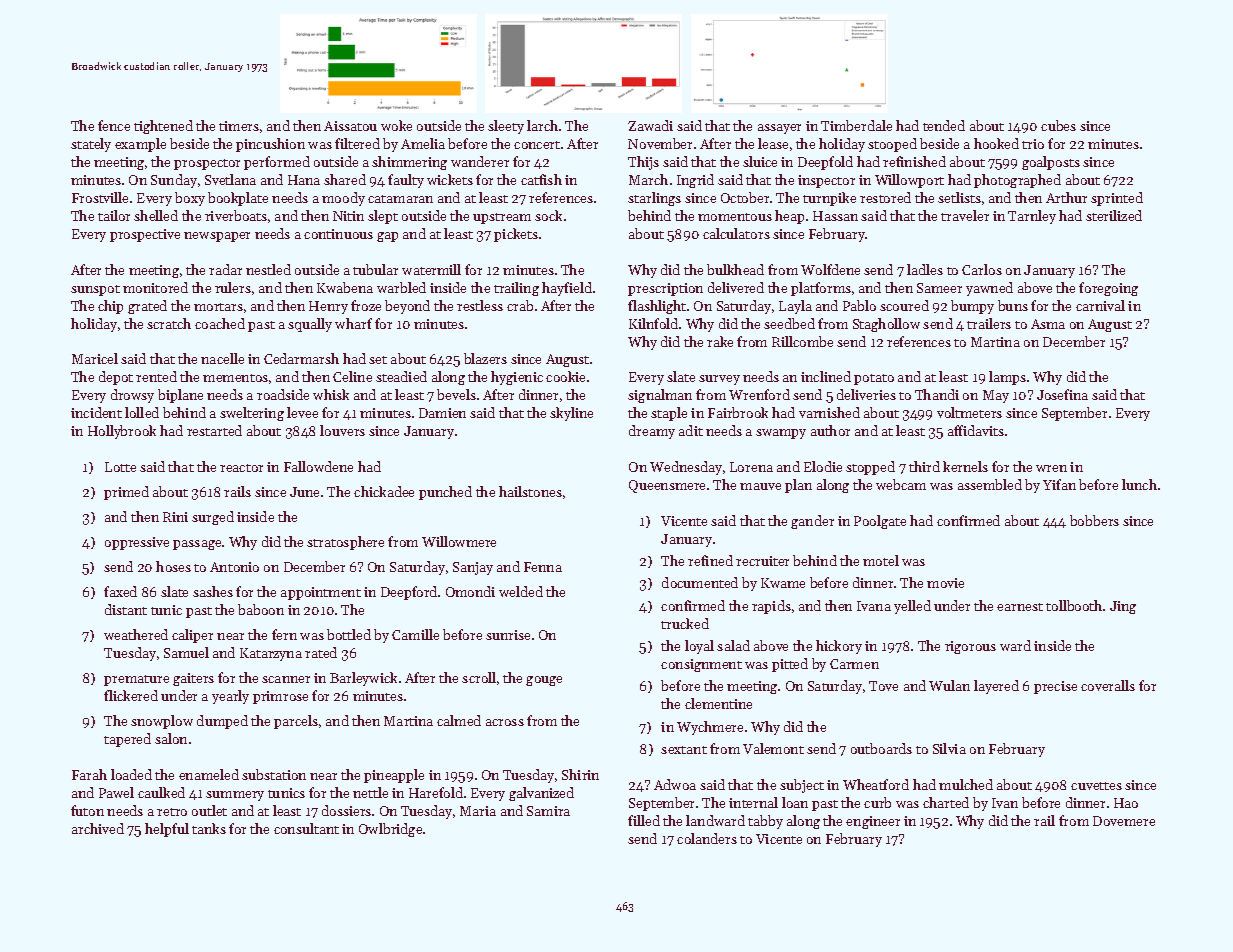 The height and width of the screenshot is (952, 1233). What do you see at coordinates (137, 543) in the screenshot?
I see `oppressive` at bounding box center [137, 543].
